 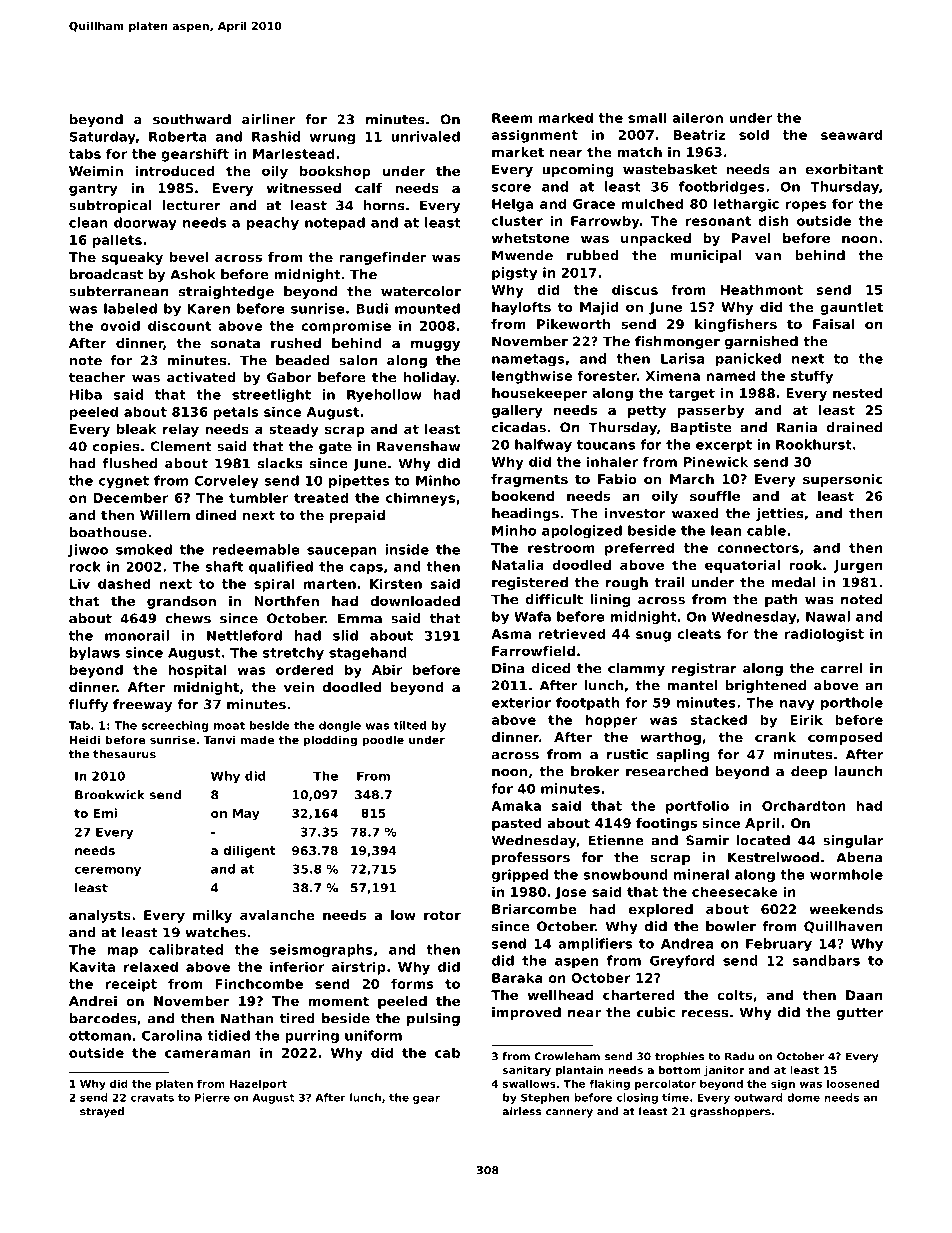 I want to click on shaft, so click(x=224, y=566).
